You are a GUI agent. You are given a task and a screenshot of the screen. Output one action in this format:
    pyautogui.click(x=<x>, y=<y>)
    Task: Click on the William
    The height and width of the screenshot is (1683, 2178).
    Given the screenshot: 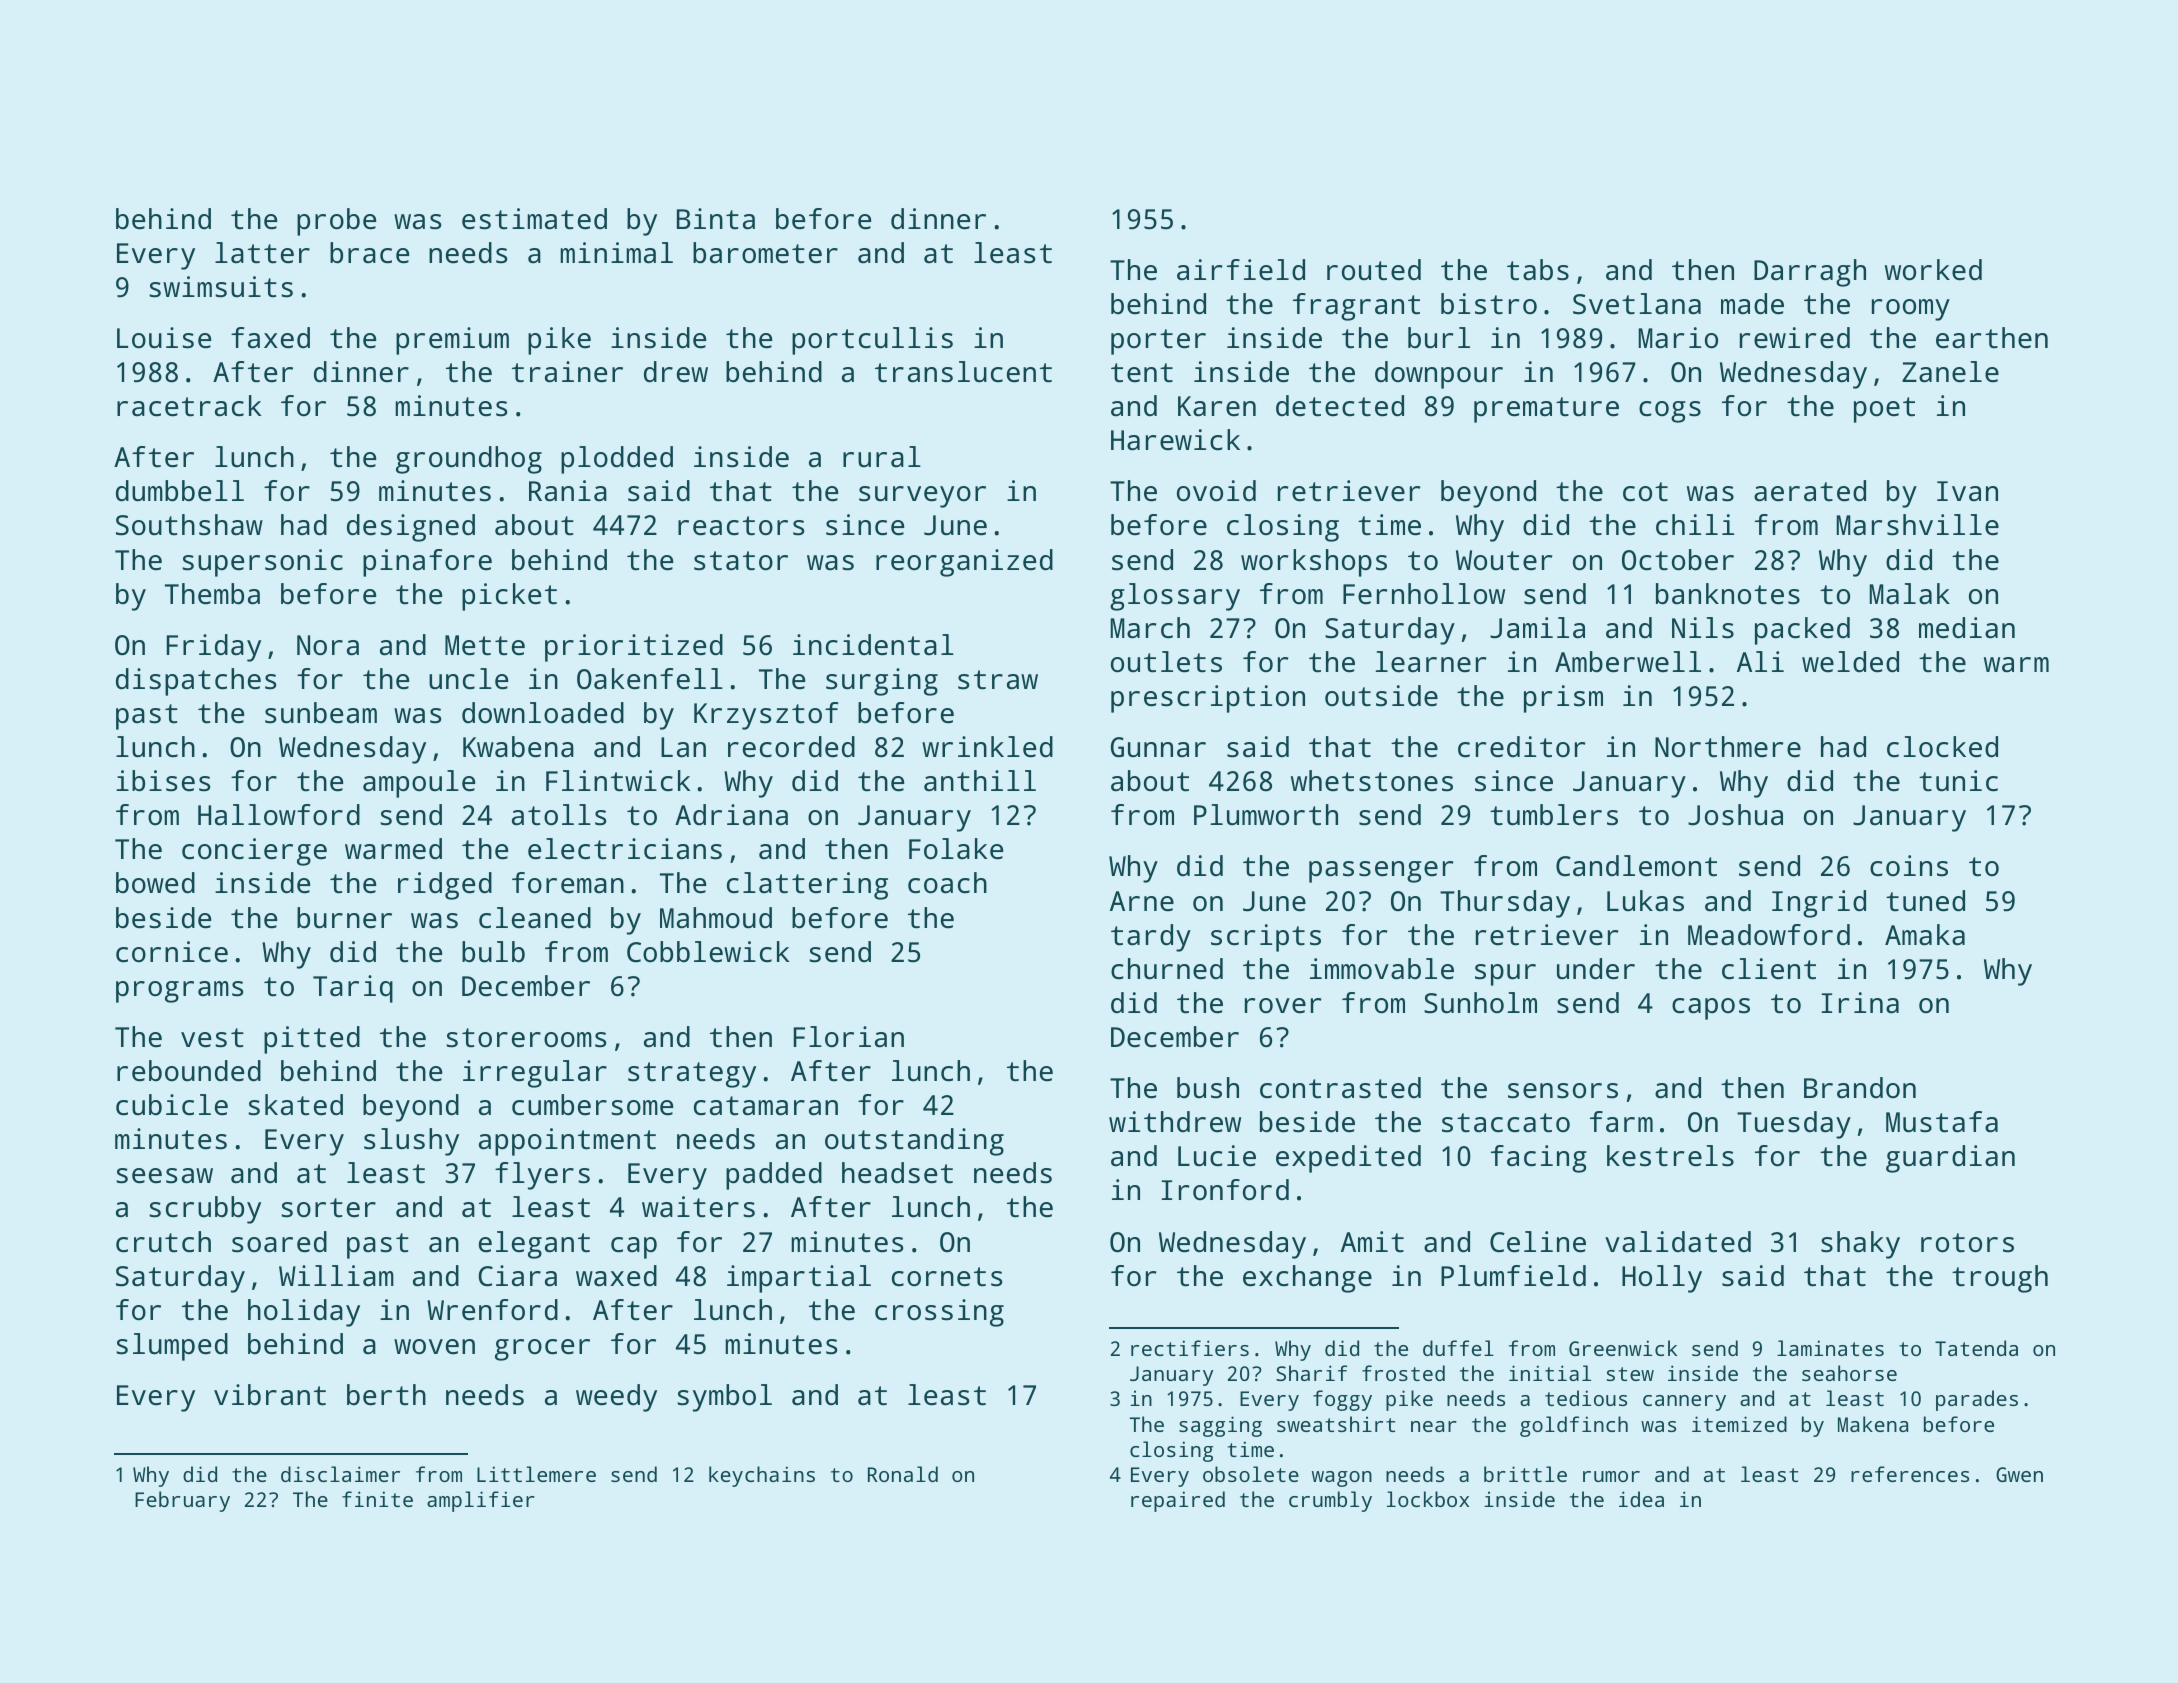 What is the action you would take?
    pyautogui.click(x=336, y=1276)
